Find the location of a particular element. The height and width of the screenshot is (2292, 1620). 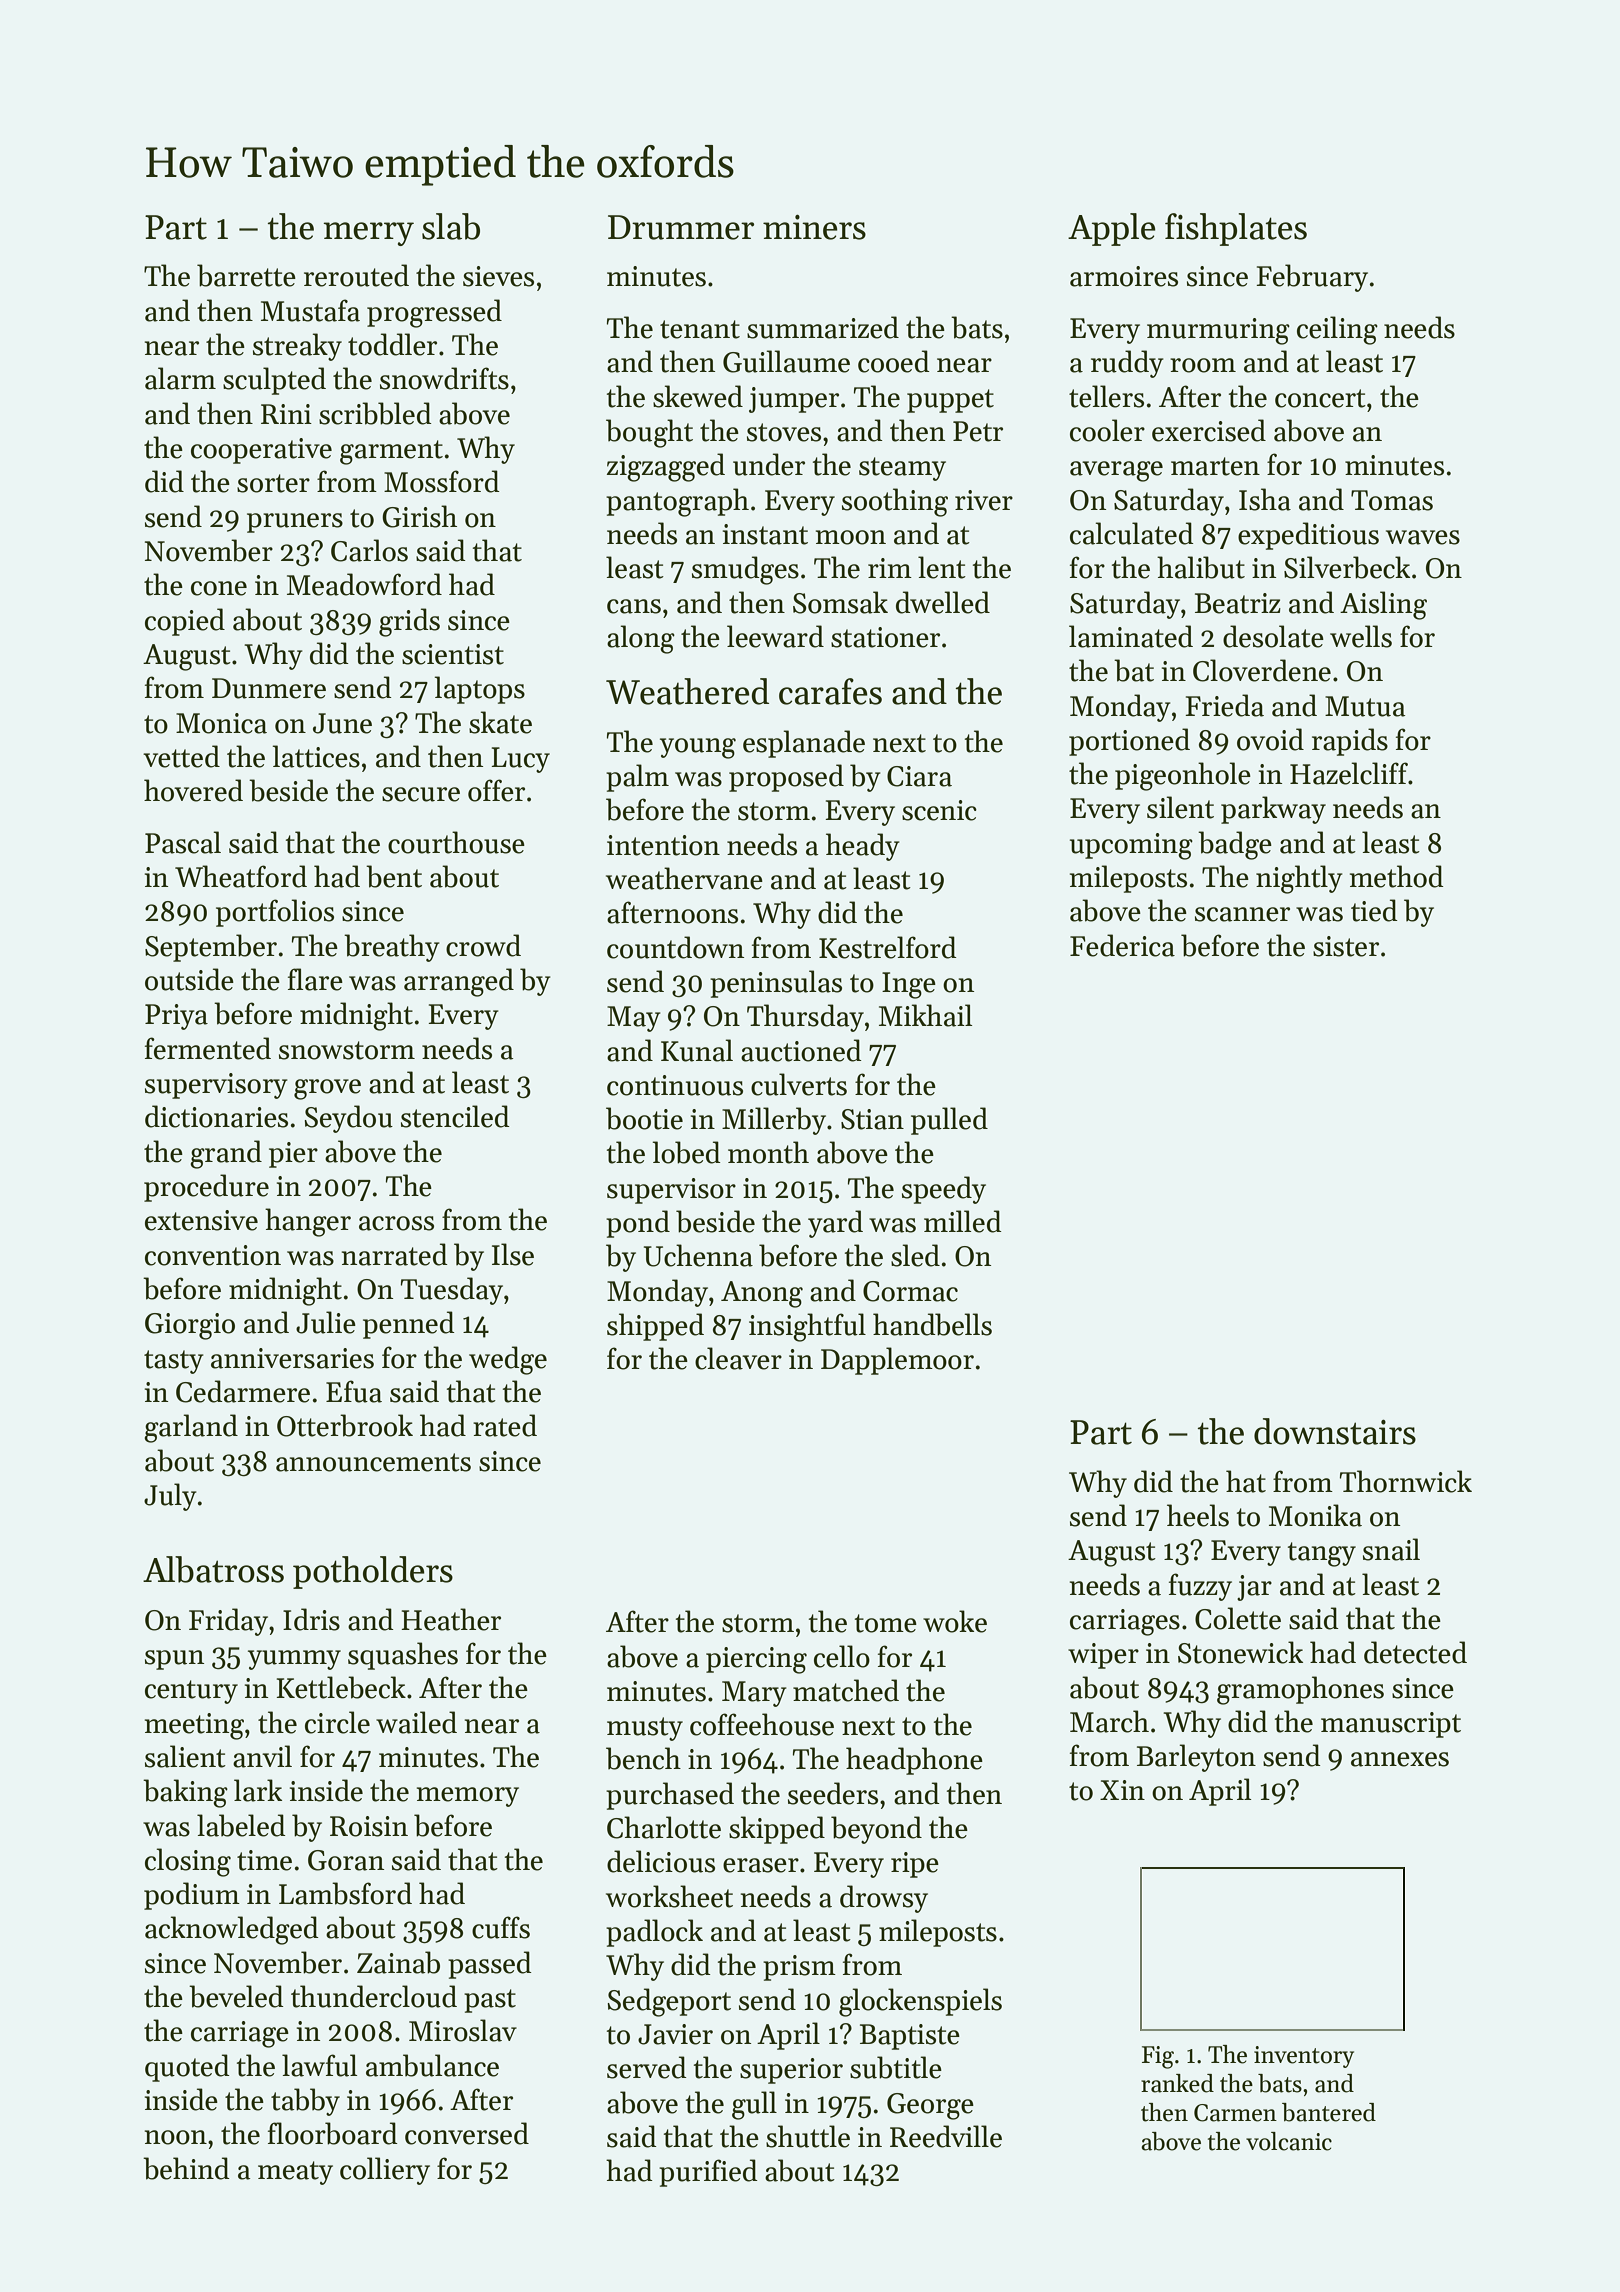

dictionaries is located at coordinates (216, 1116).
